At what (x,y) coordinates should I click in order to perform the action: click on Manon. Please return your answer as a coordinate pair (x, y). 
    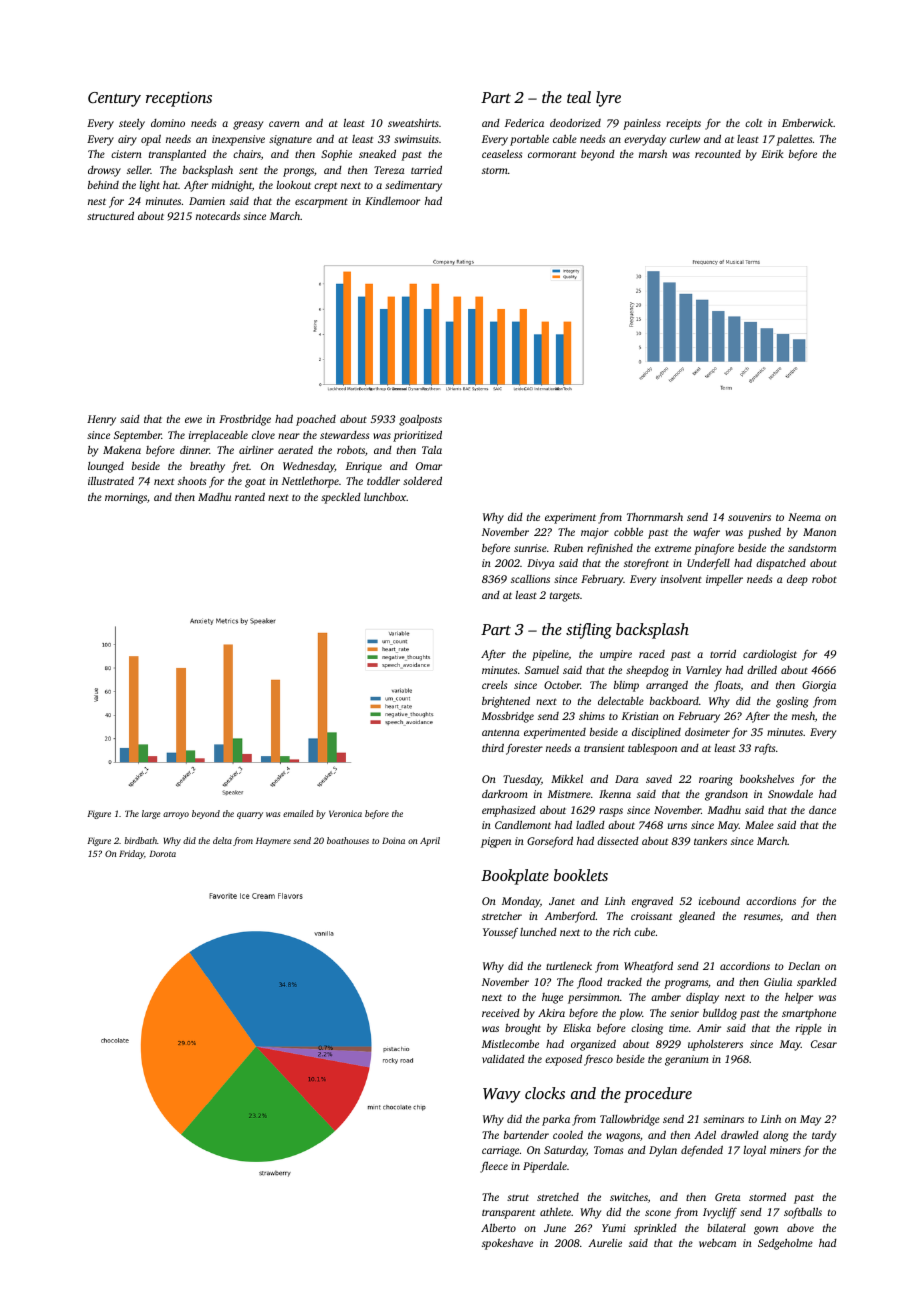
    Looking at the image, I should click on (819, 532).
